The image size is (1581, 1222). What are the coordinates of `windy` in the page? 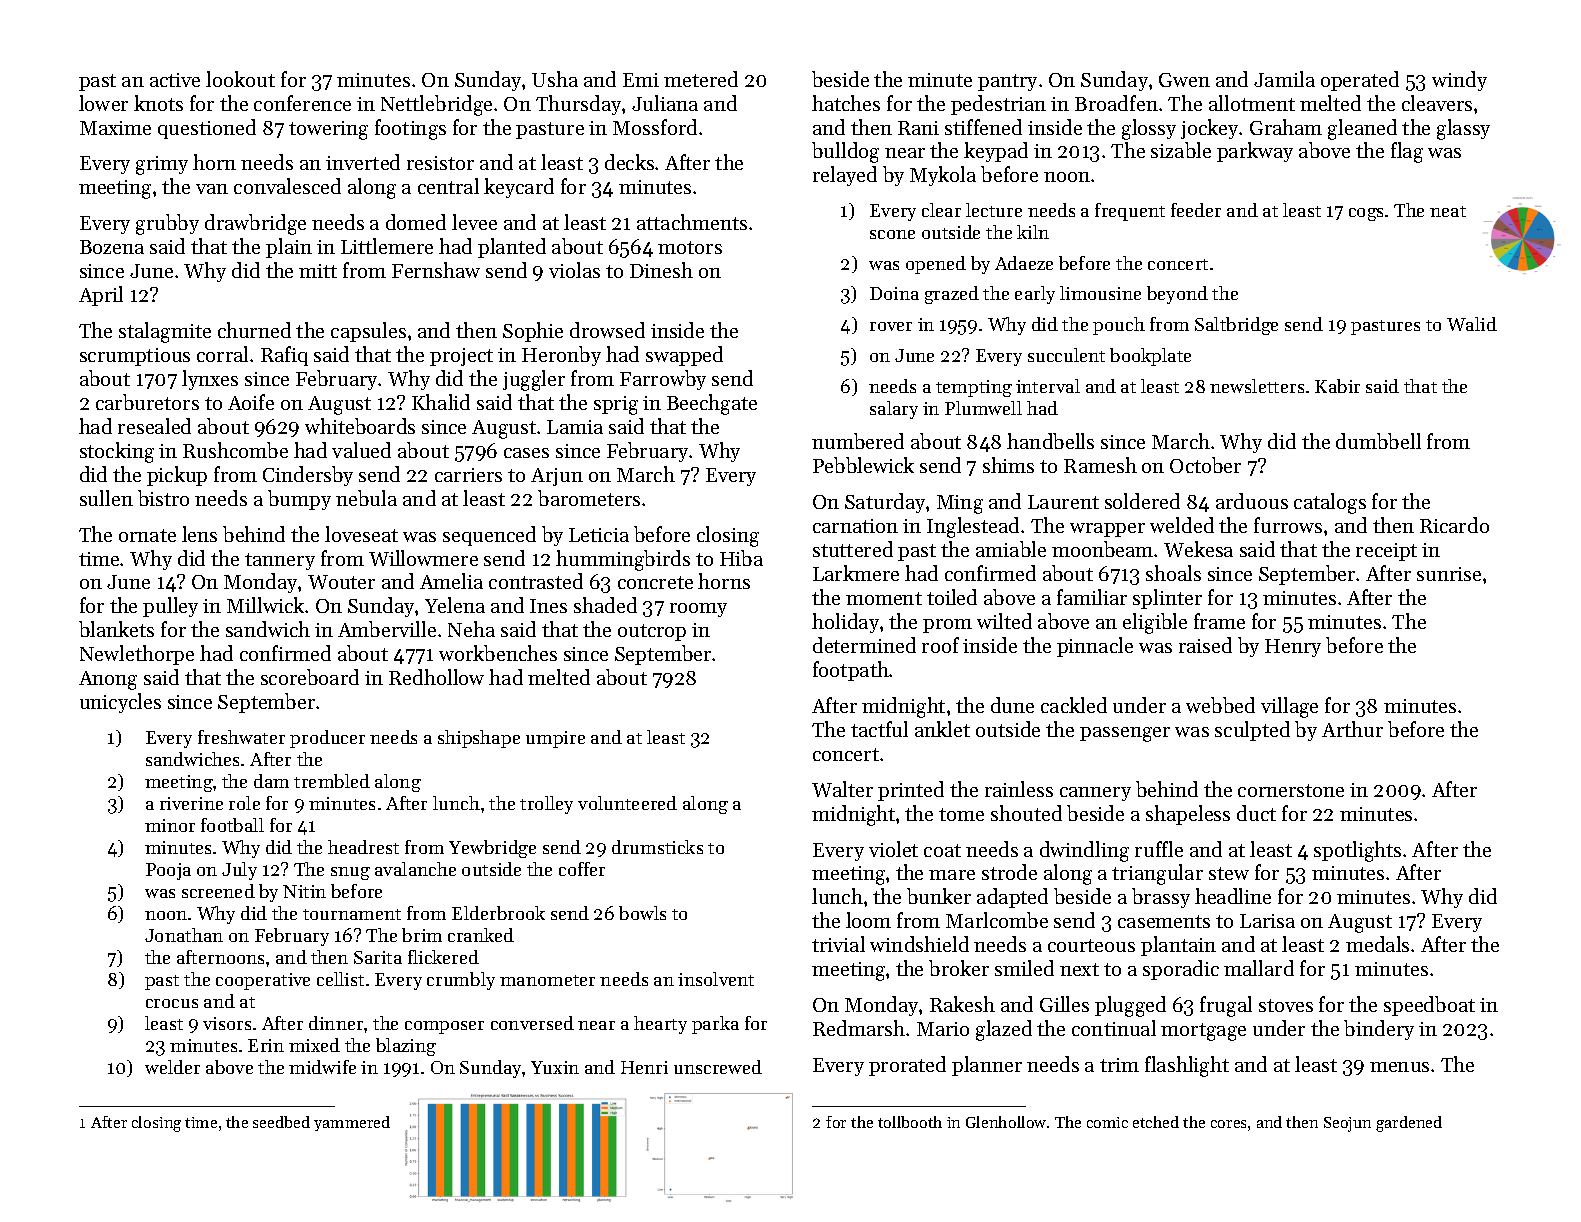 It's located at (1459, 81).
